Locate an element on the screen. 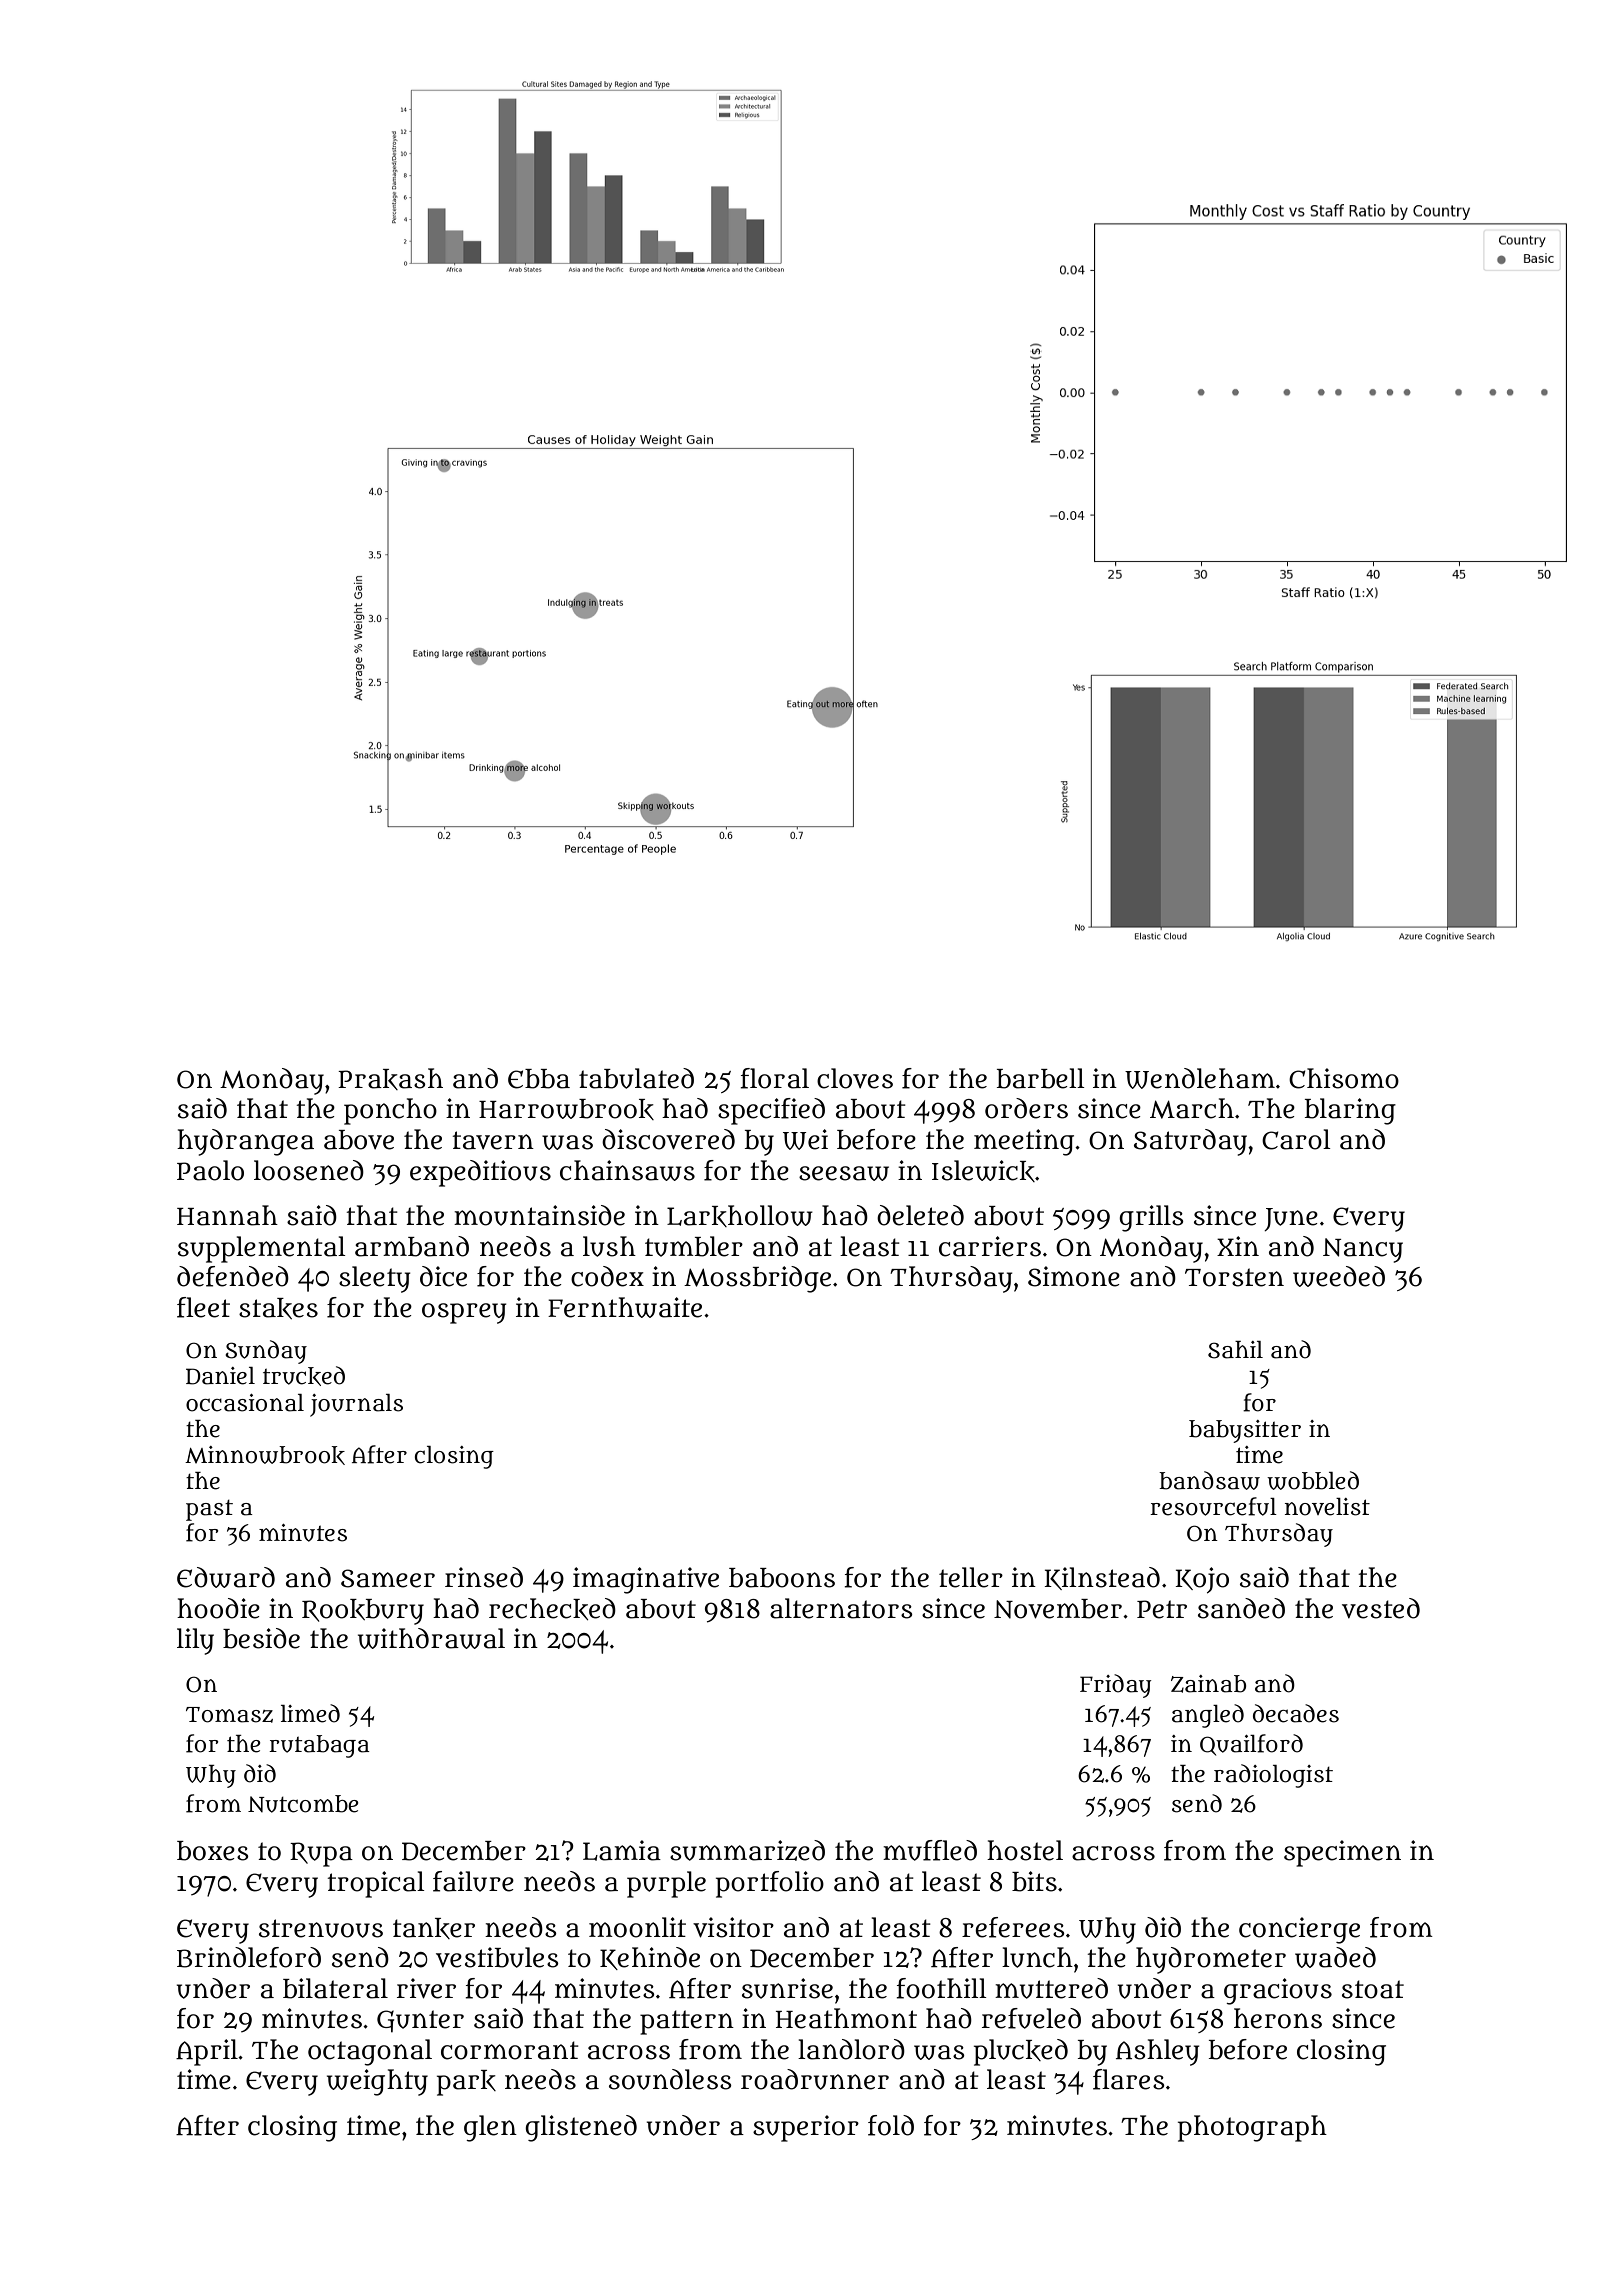  vested is located at coordinates (1381, 1608).
